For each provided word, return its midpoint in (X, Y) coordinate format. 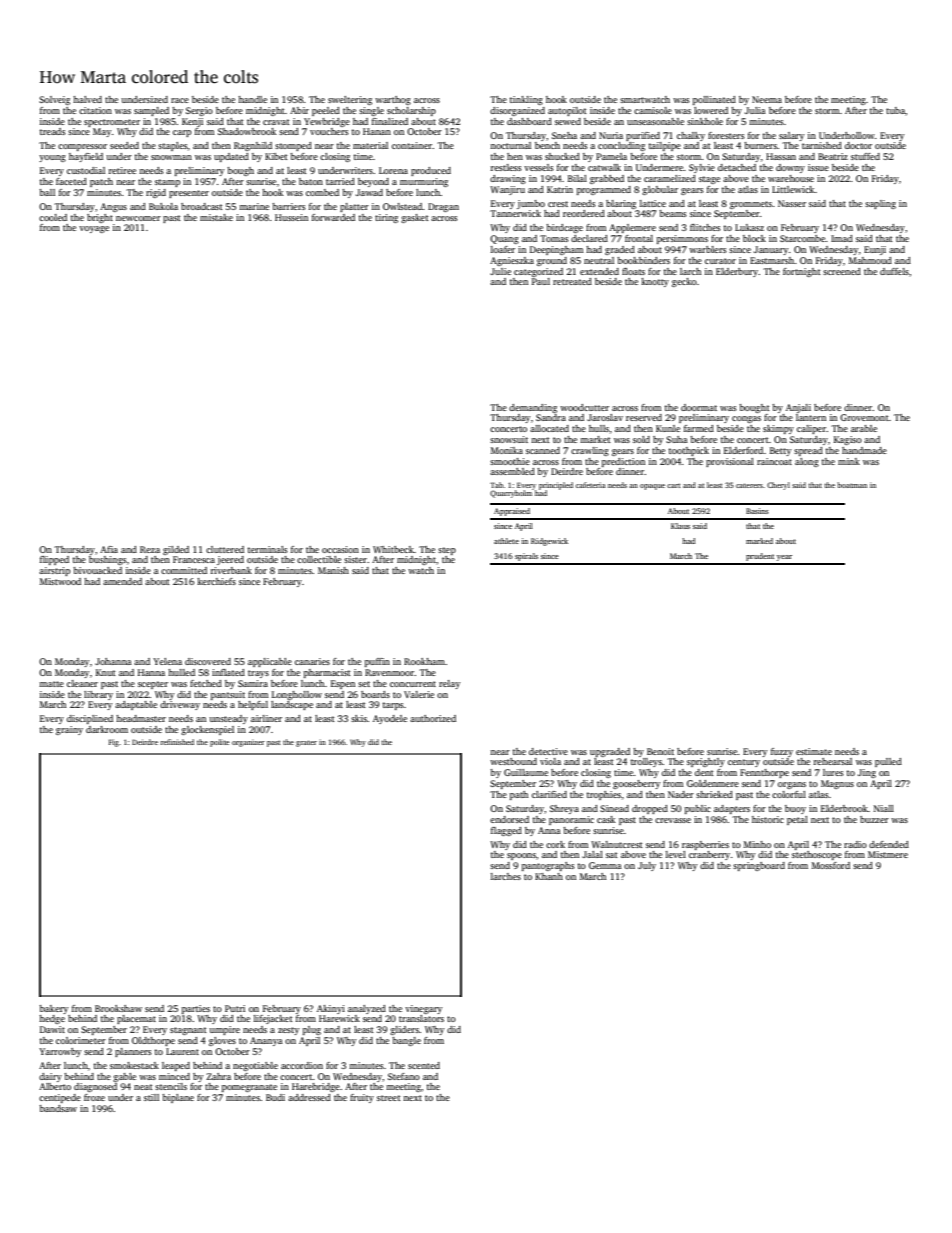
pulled (888, 762)
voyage (94, 229)
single (371, 111)
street (389, 1098)
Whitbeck (393, 549)
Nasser (792, 203)
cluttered (225, 549)
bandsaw (58, 1108)
